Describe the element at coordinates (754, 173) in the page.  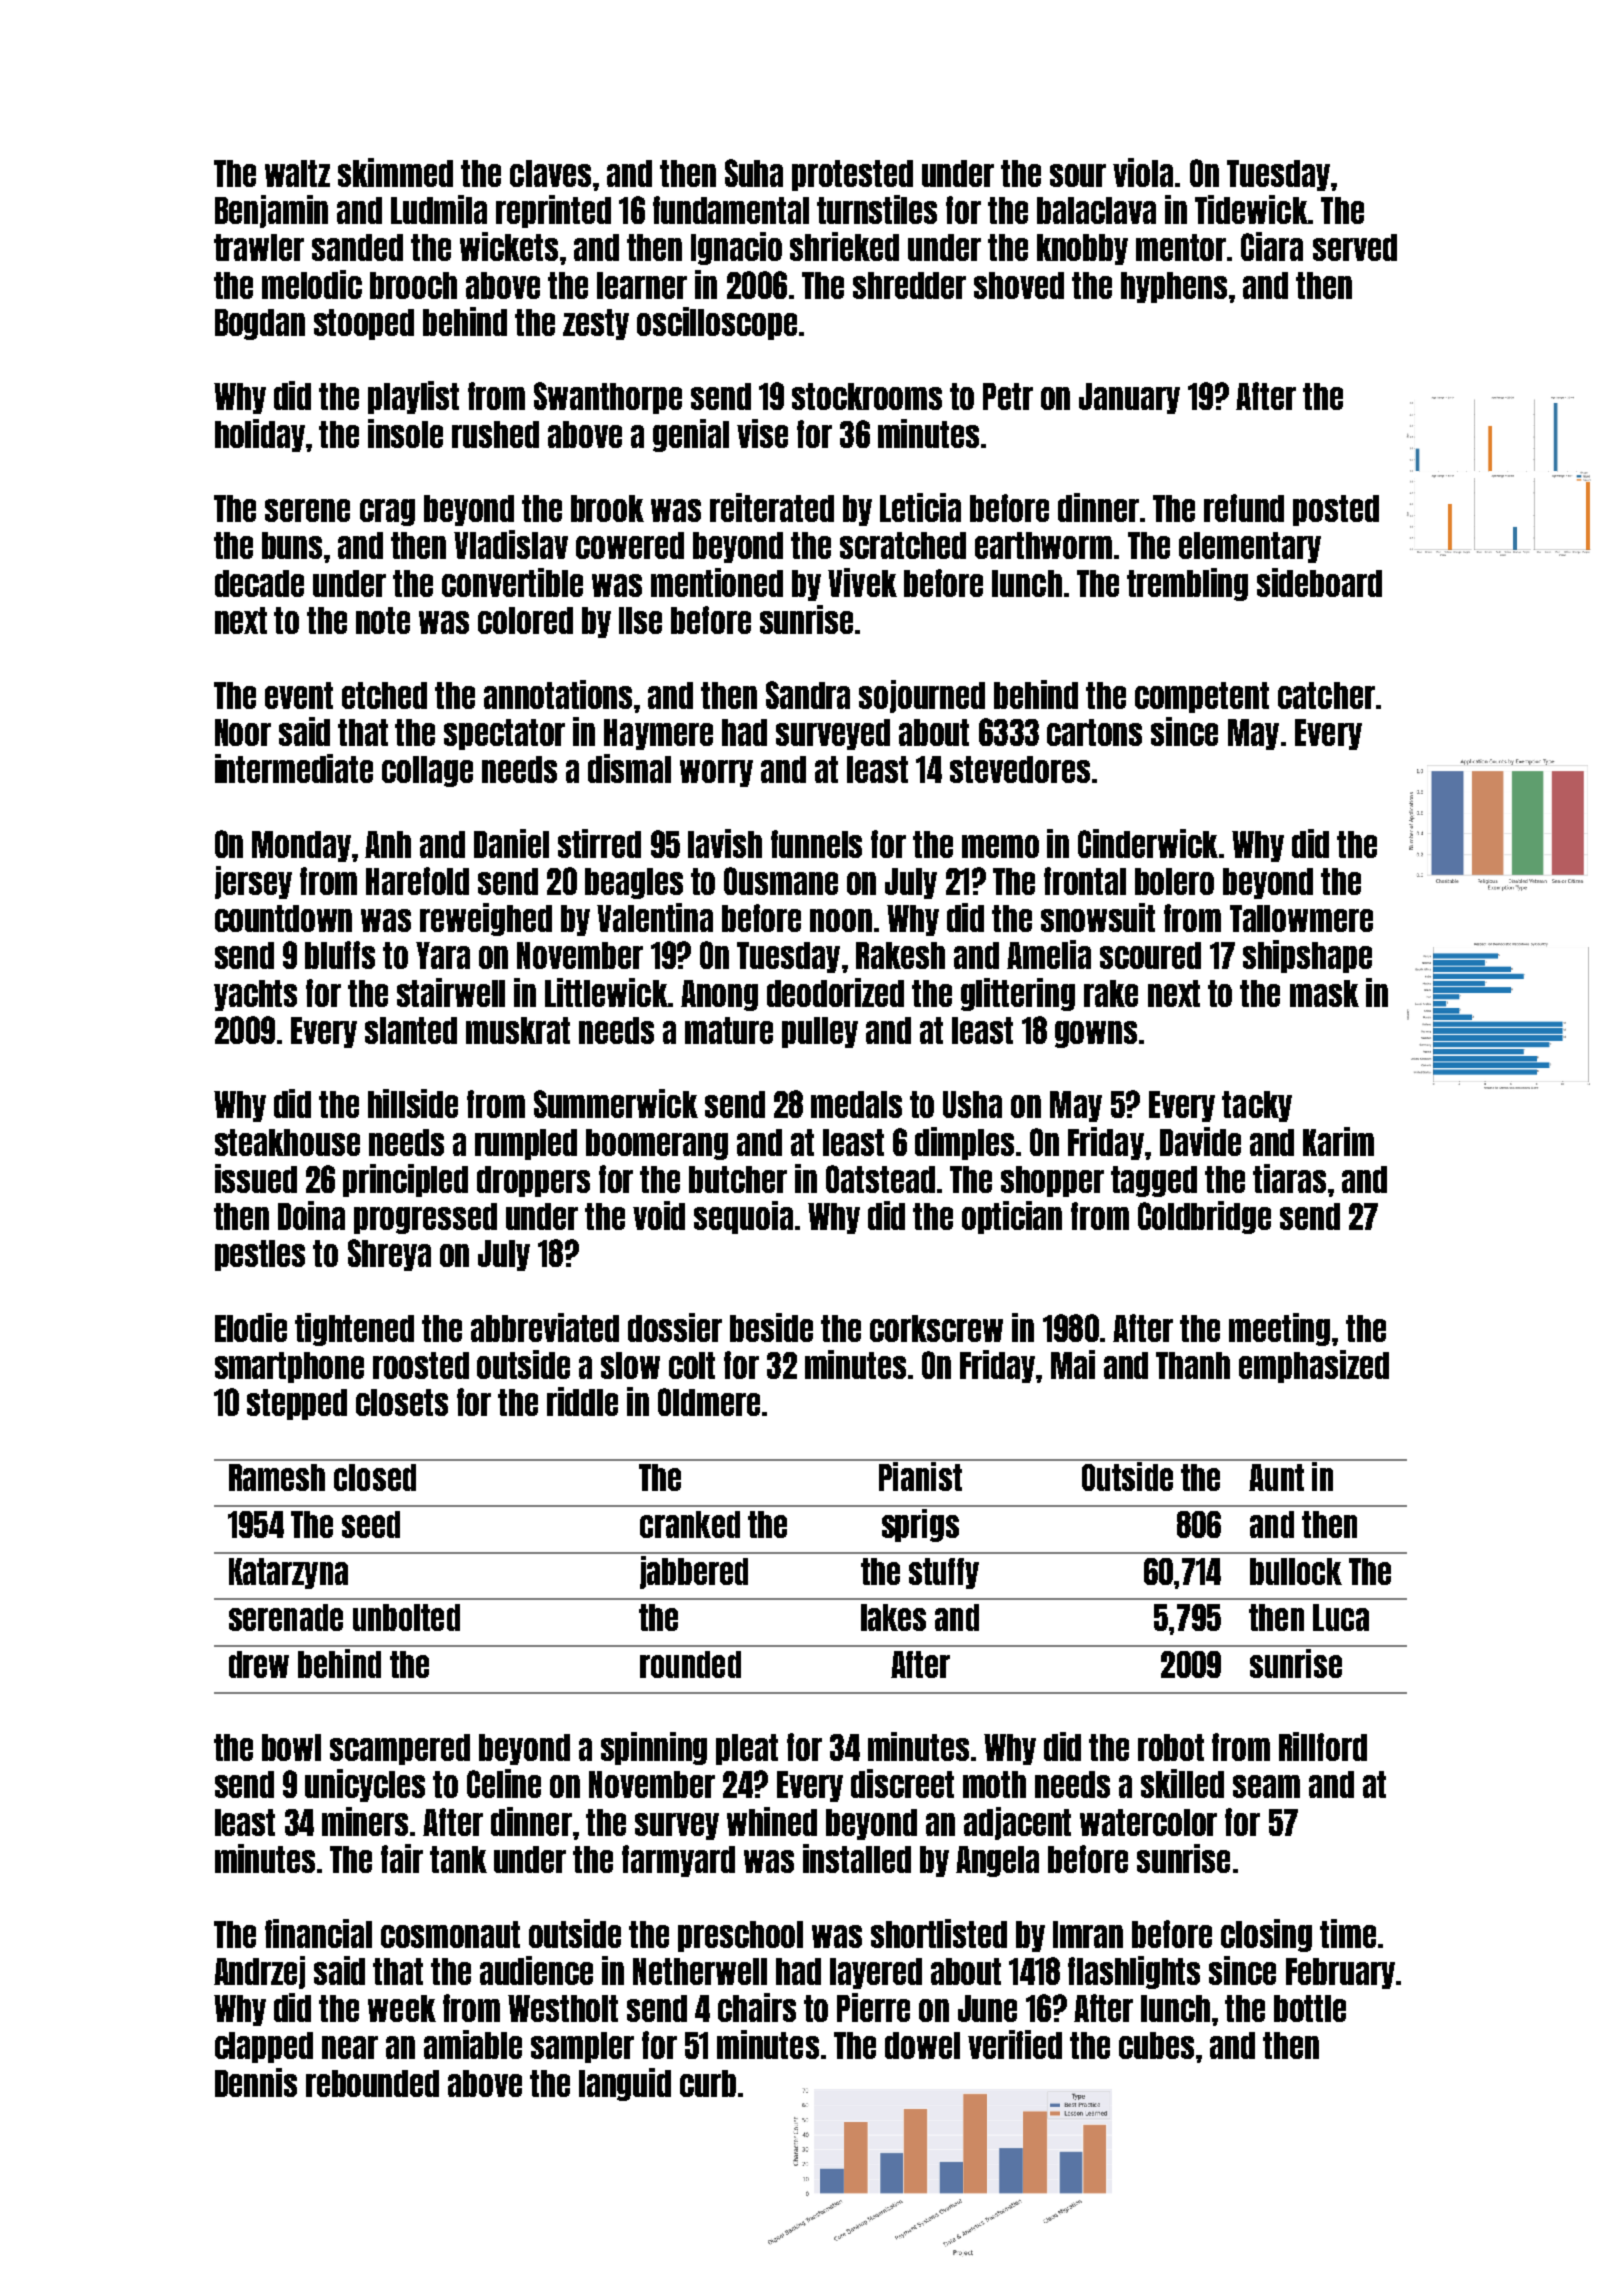
I see `Suha` at that location.
